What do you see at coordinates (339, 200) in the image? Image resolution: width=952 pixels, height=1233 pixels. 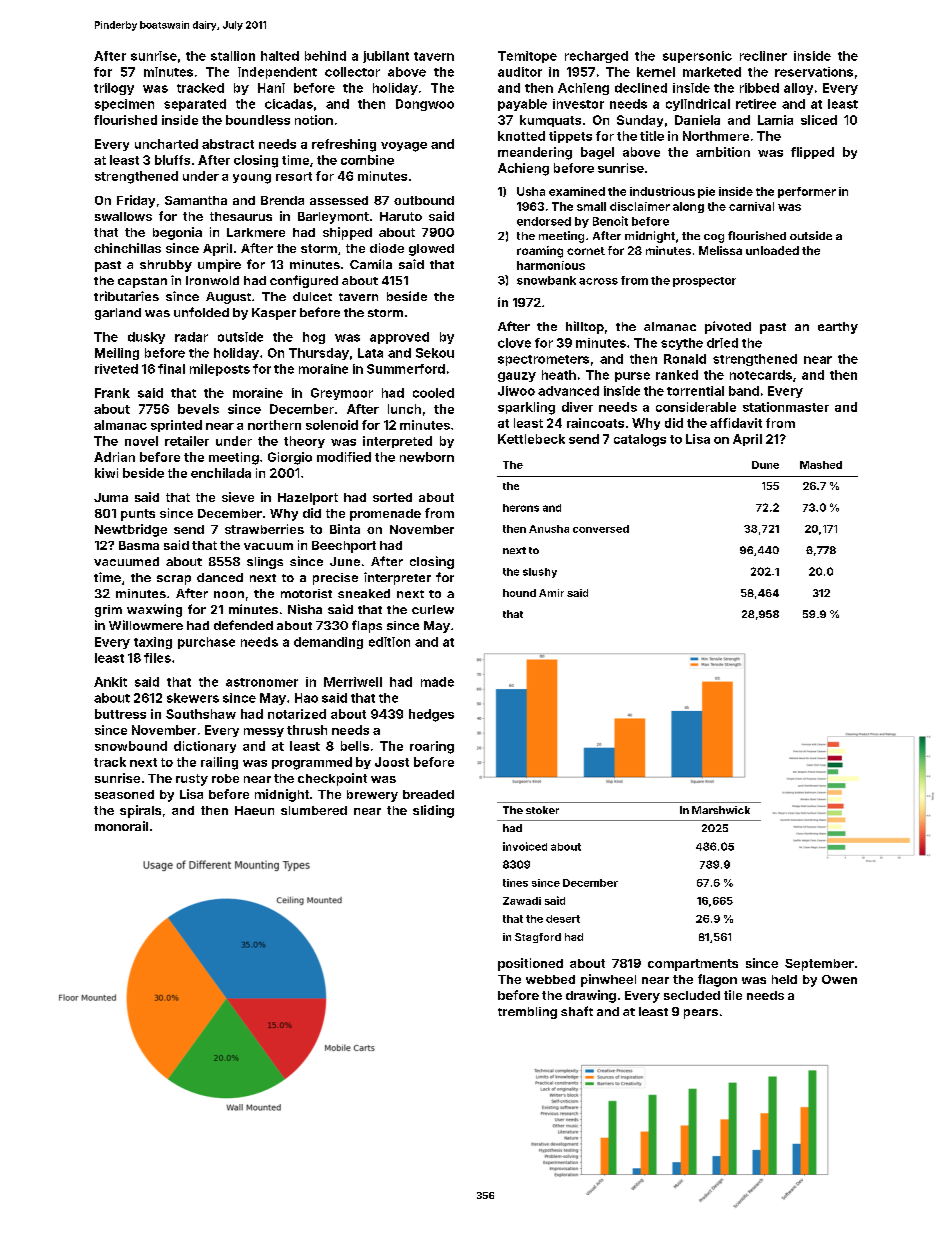 I see `assessed` at bounding box center [339, 200].
